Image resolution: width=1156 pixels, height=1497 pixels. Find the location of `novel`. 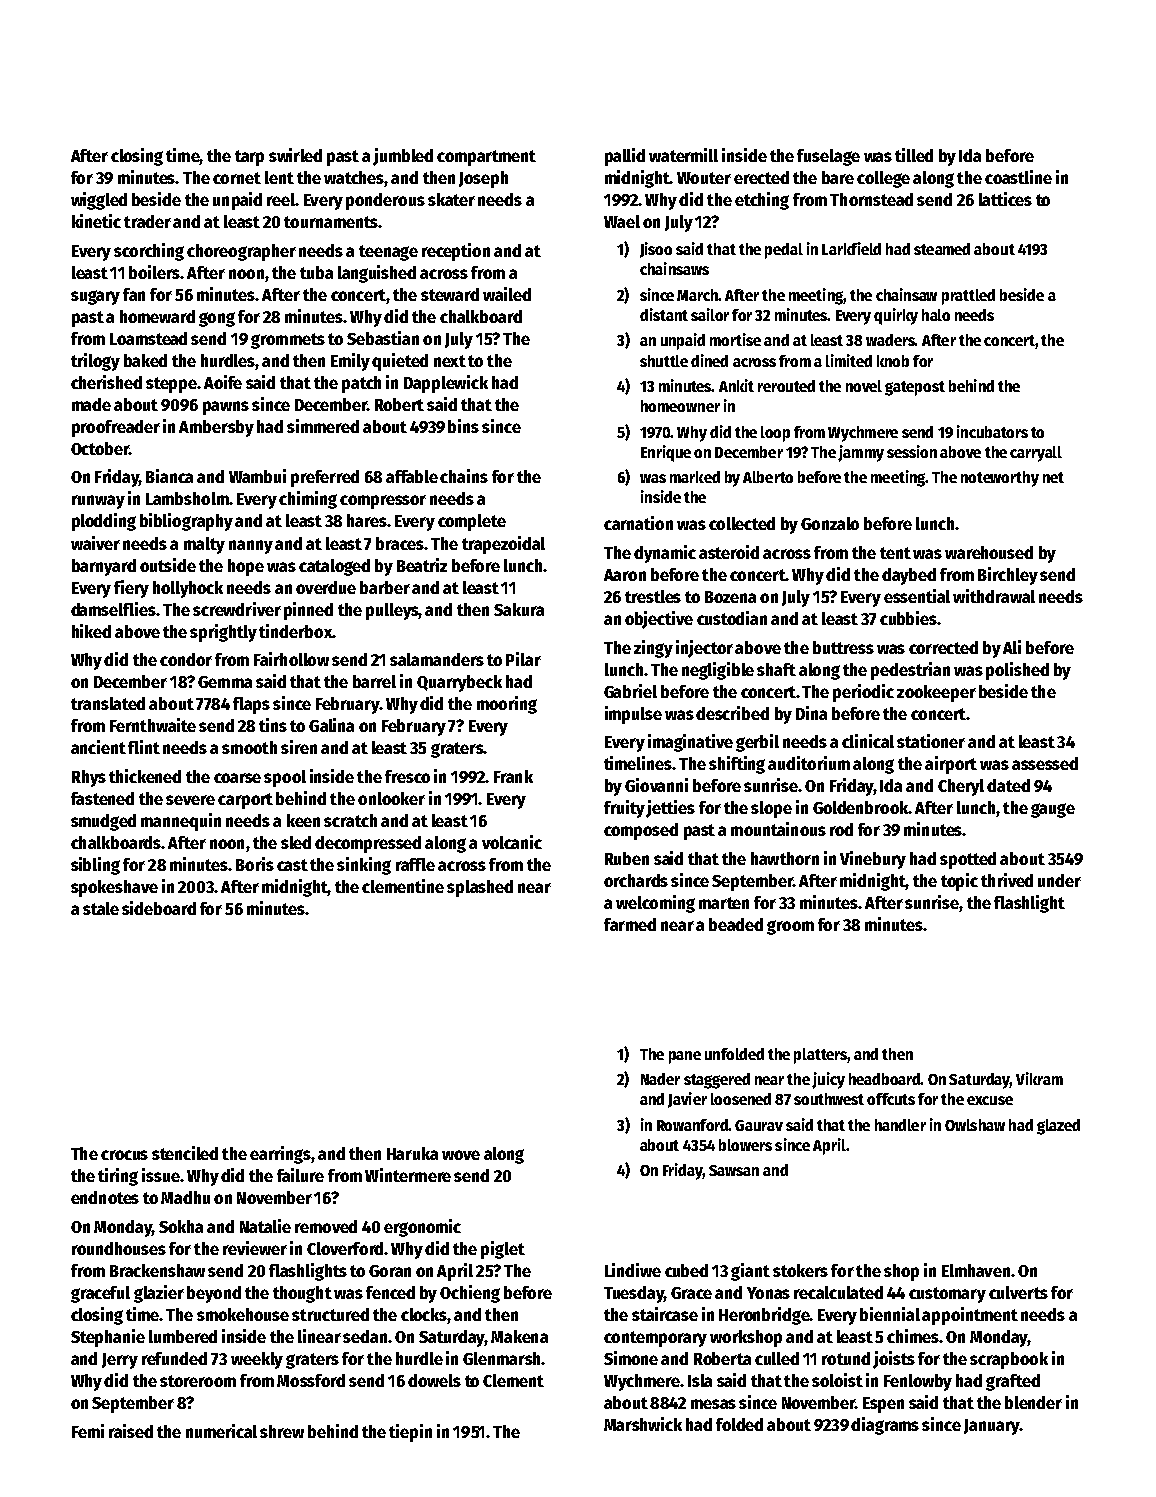

novel is located at coordinates (864, 386).
